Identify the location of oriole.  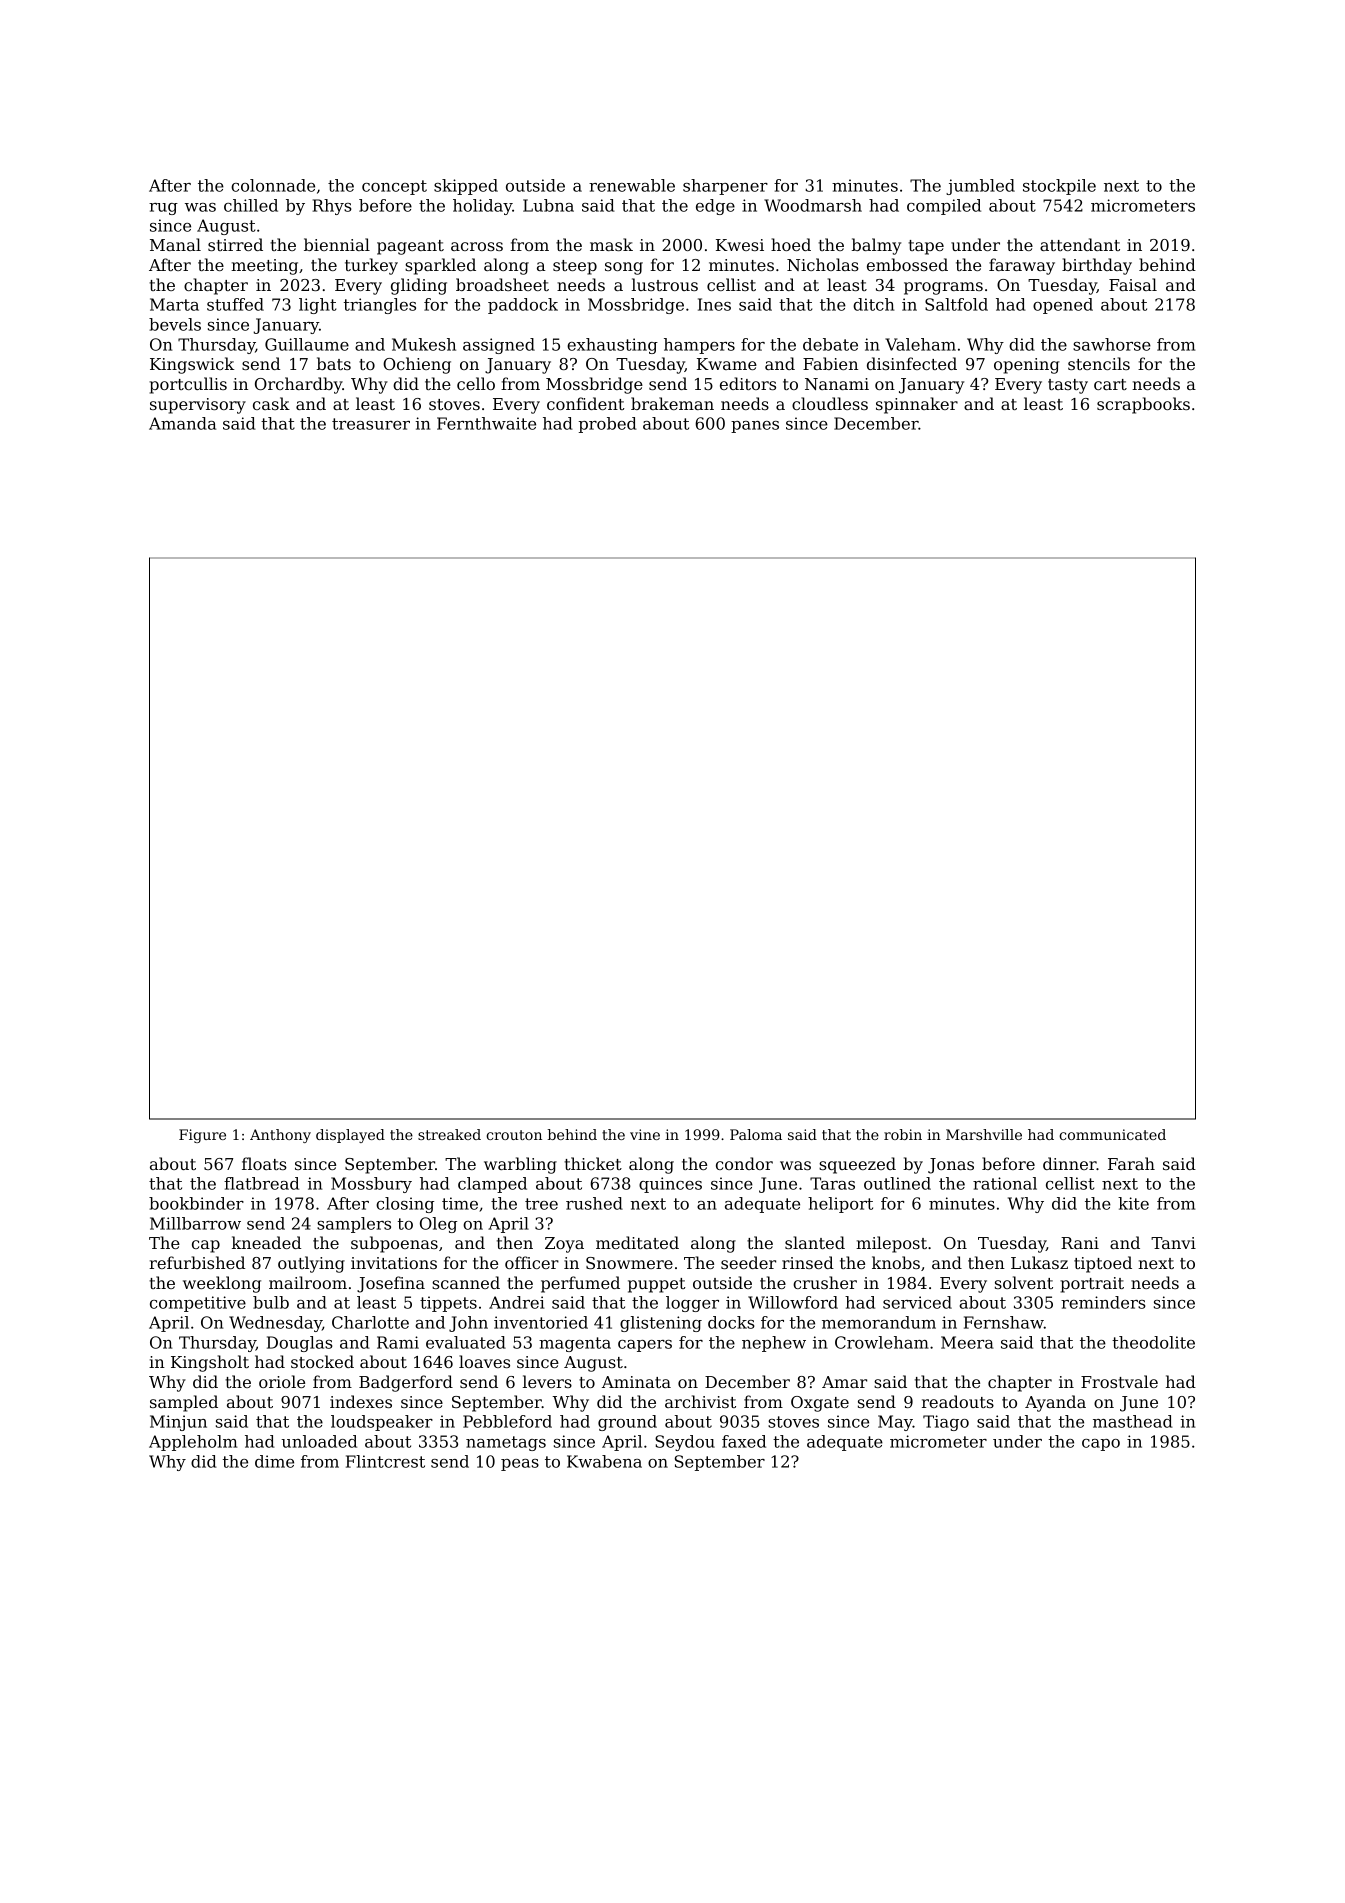
(282, 1381).
